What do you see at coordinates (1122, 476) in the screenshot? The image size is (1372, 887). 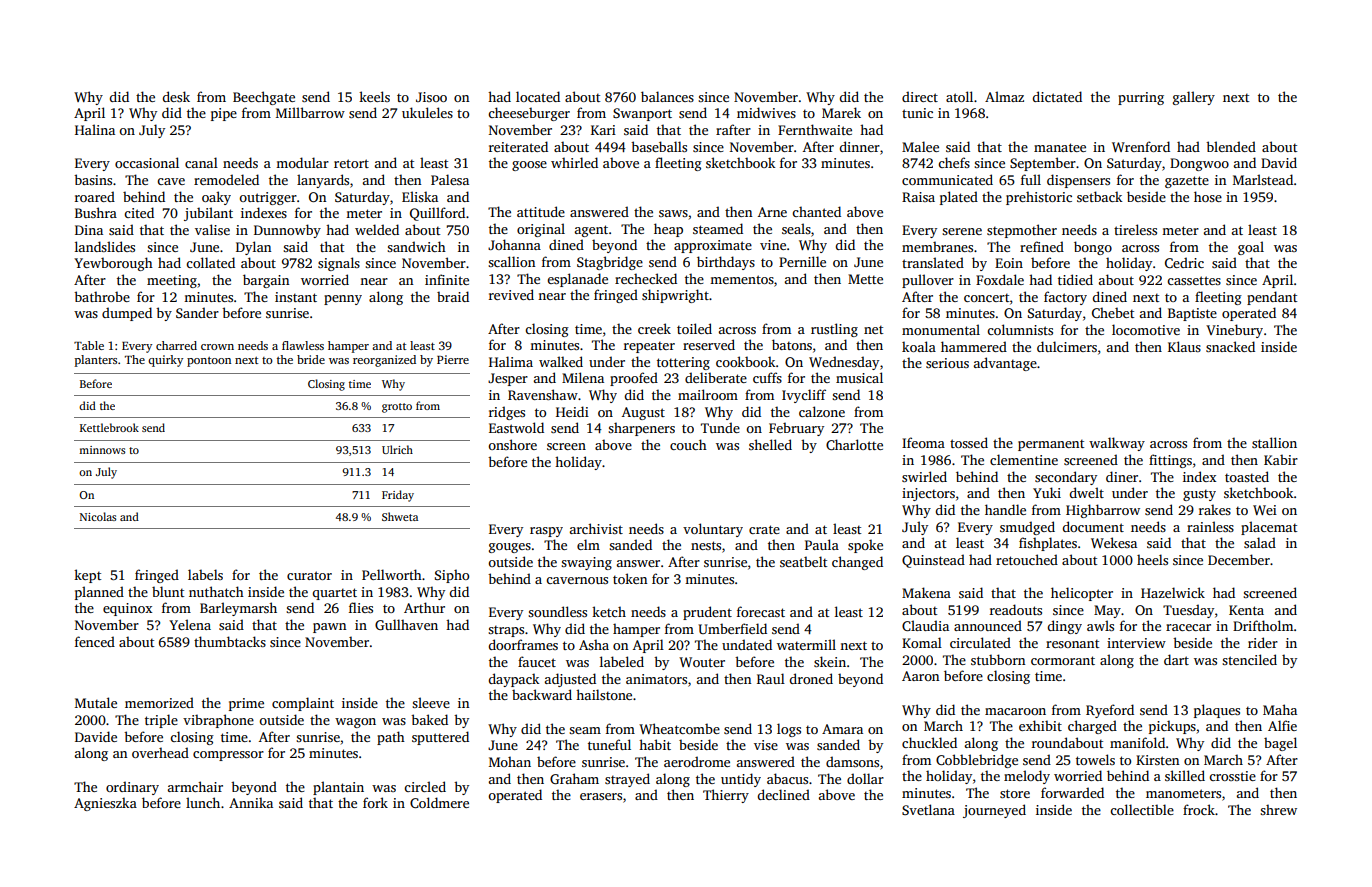 I see `diner` at bounding box center [1122, 476].
